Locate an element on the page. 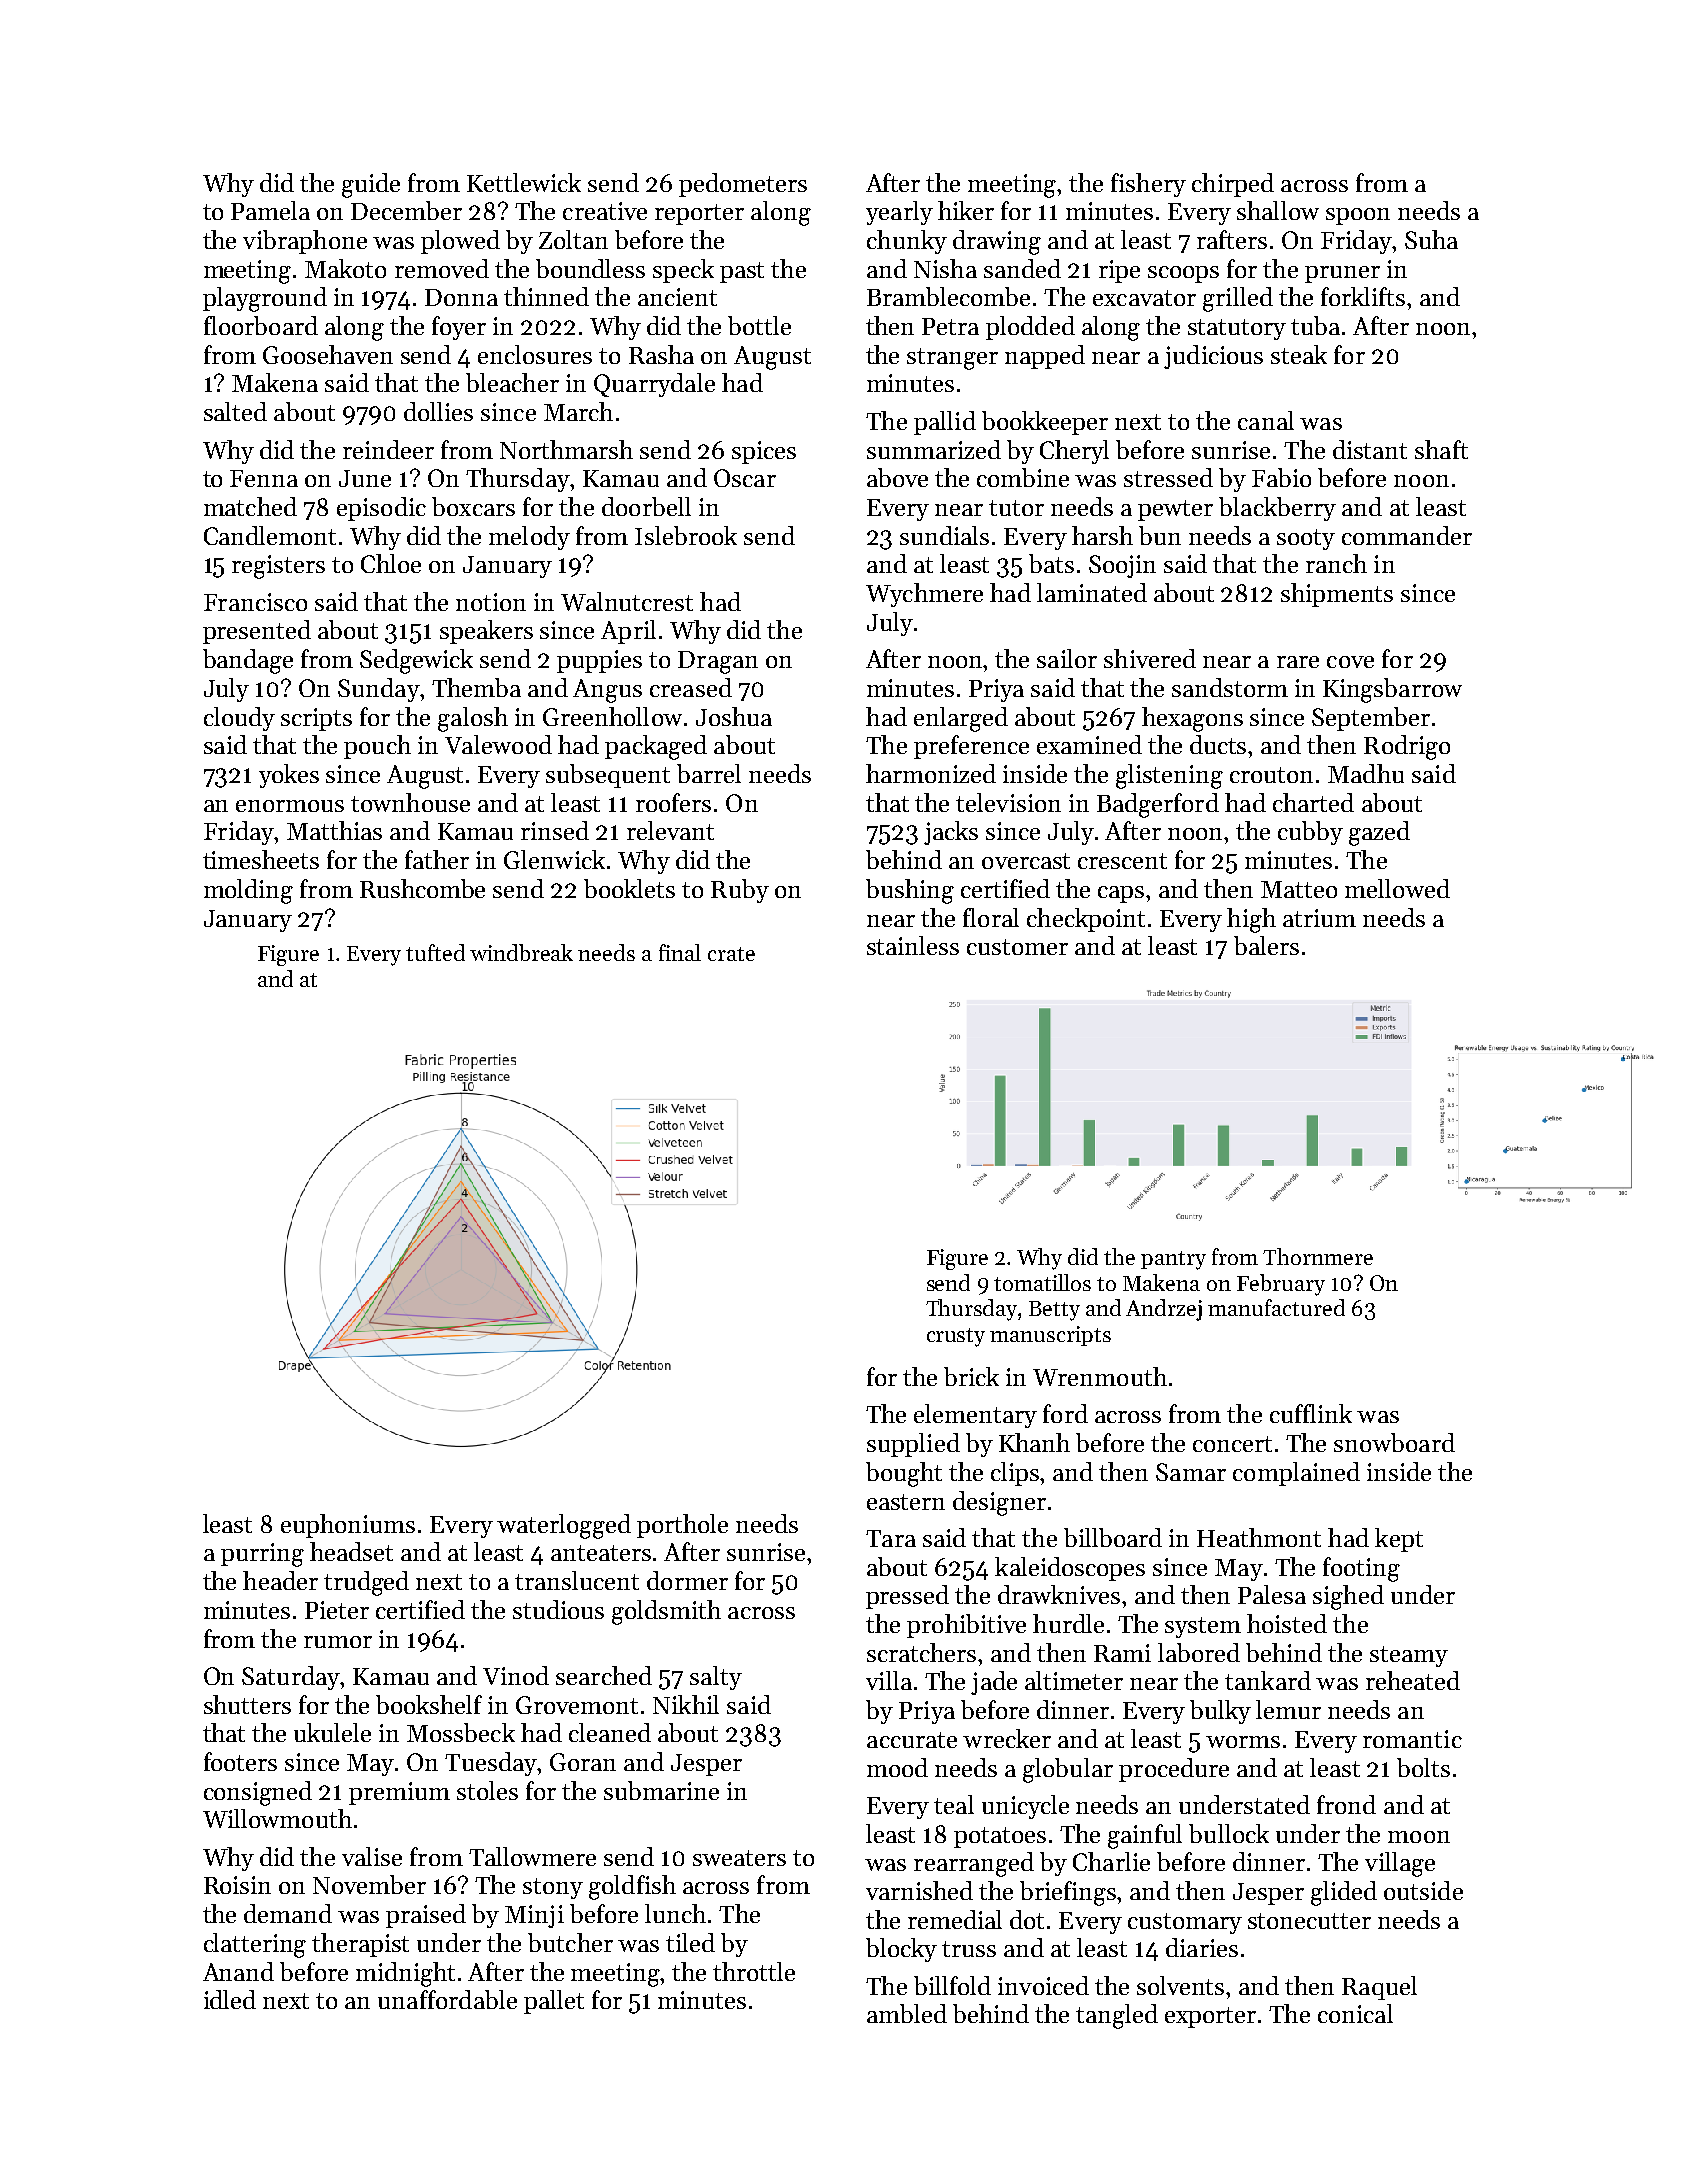  ambled is located at coordinates (907, 2013).
